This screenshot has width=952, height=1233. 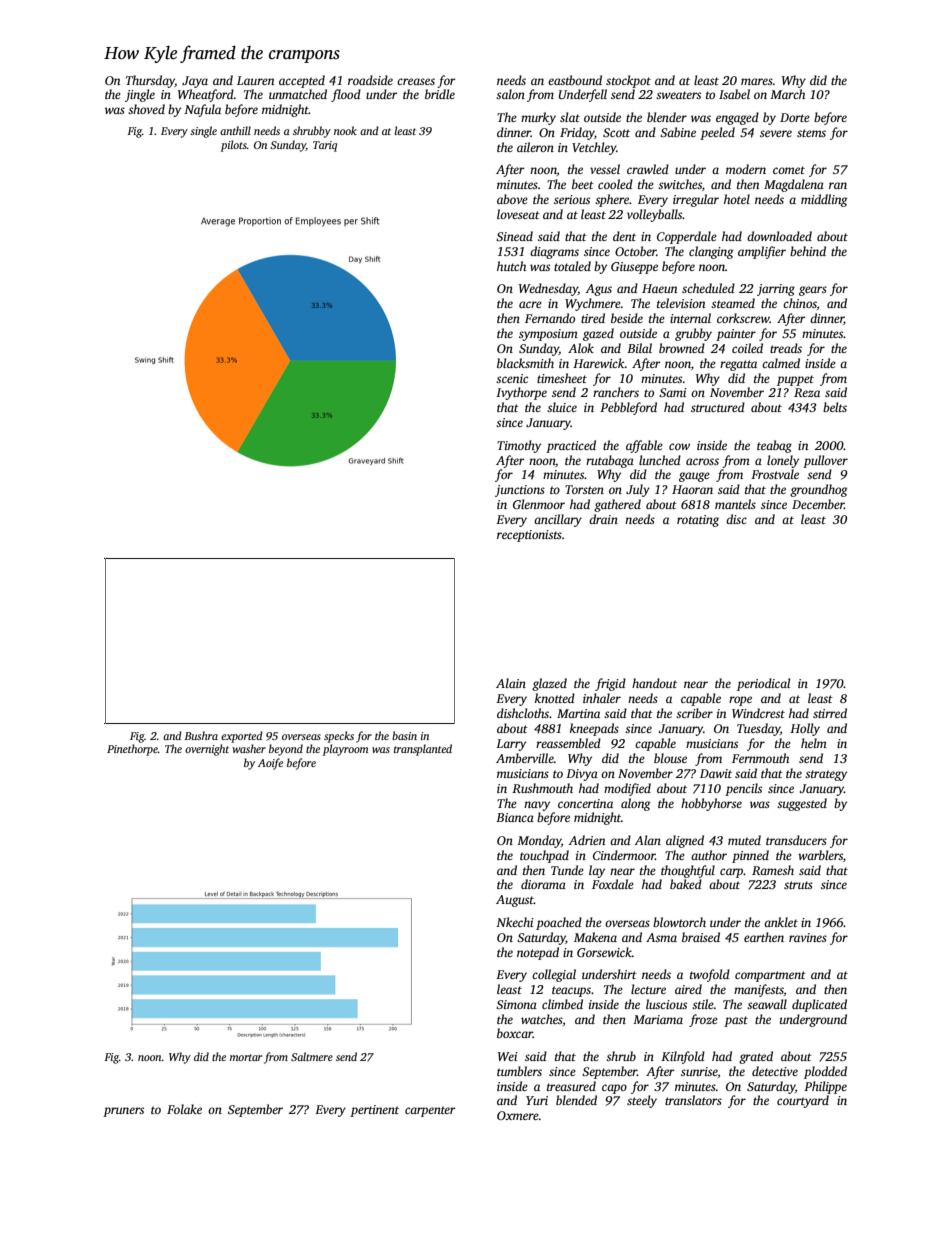 What do you see at coordinates (123, 1112) in the screenshot?
I see `pruners` at bounding box center [123, 1112].
